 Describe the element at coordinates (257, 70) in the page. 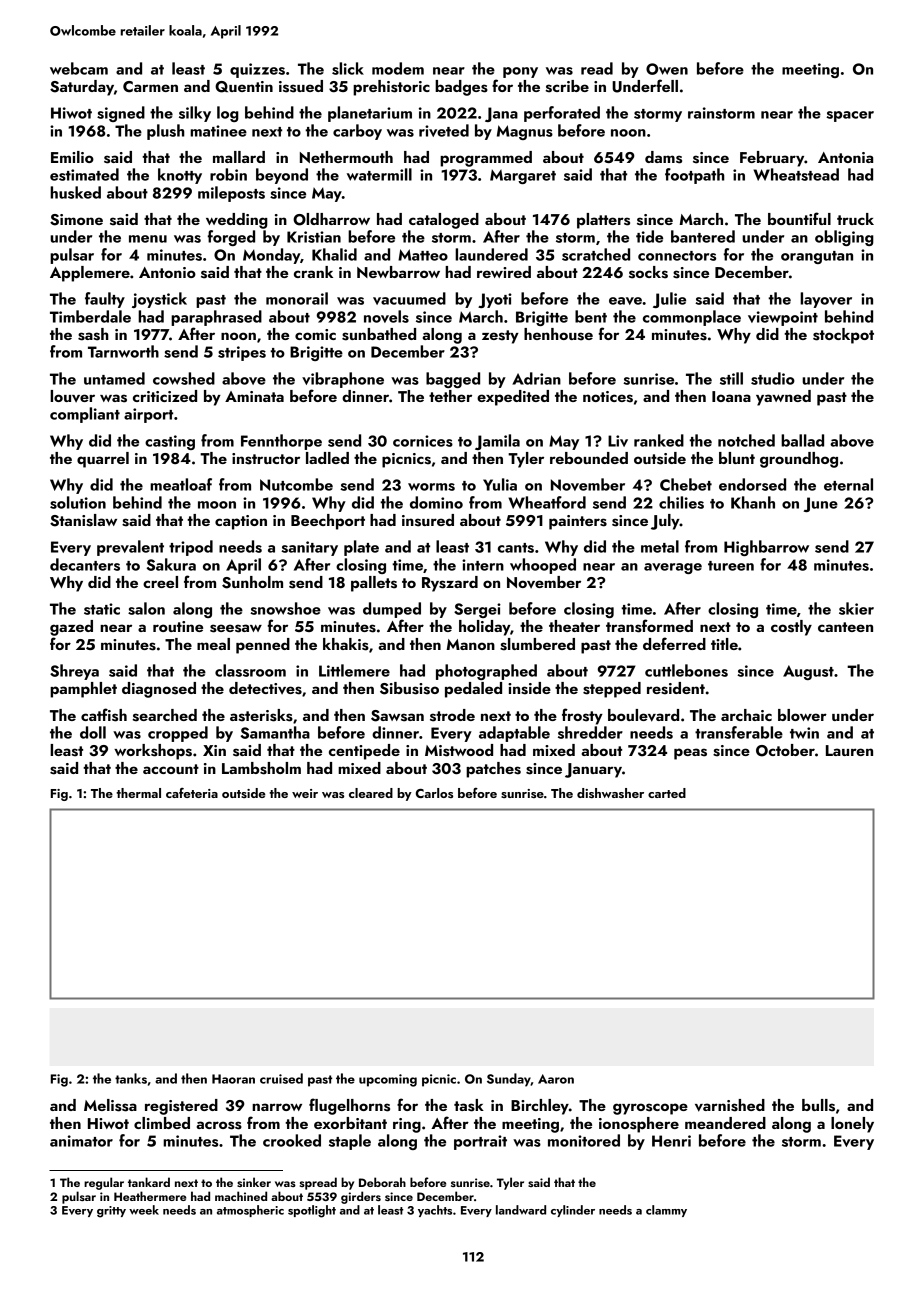

I see `quizzes` at that location.
